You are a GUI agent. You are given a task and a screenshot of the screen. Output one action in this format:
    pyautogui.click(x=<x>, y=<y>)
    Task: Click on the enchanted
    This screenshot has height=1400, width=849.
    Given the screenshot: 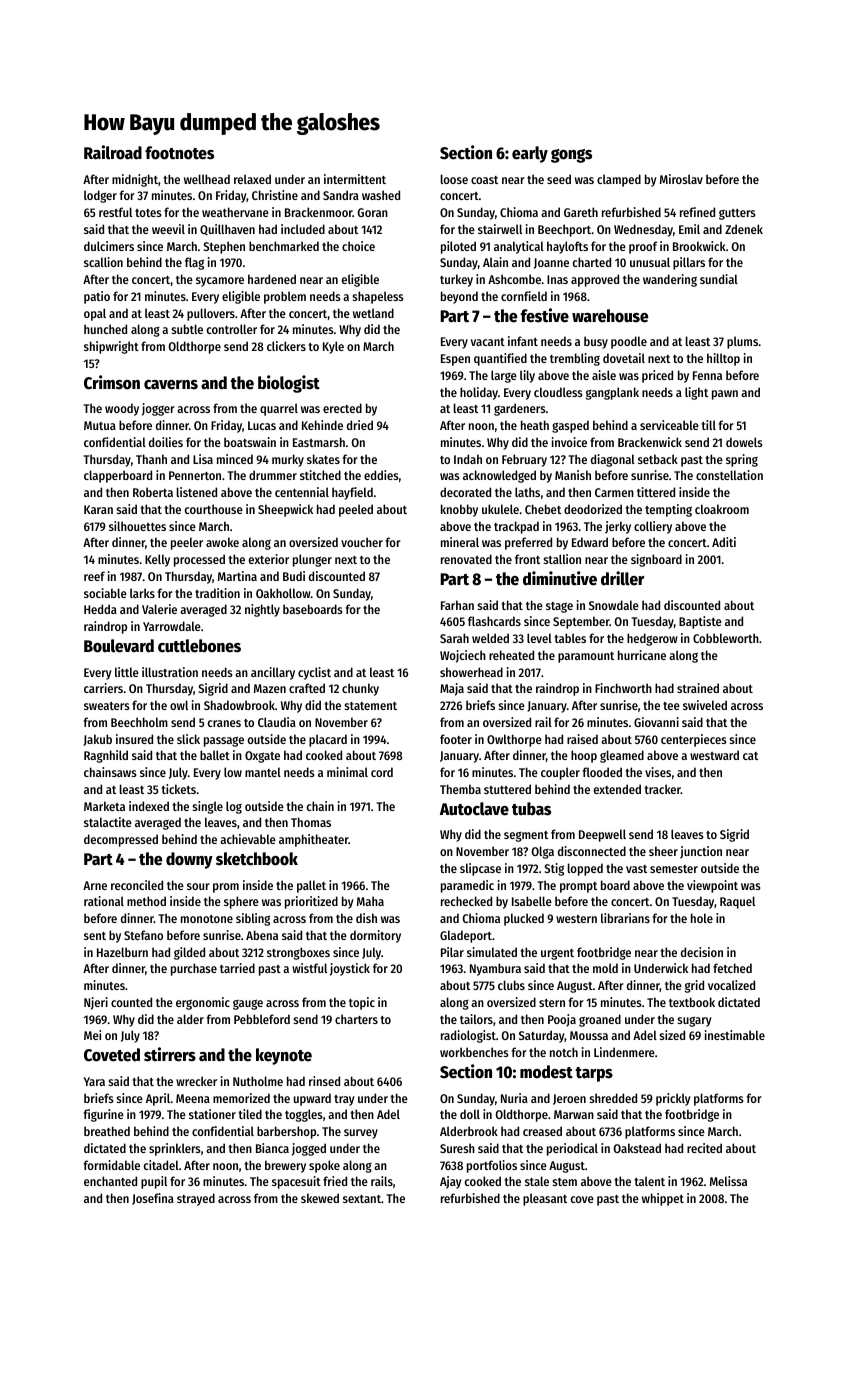 What is the action you would take?
    pyautogui.click(x=110, y=1181)
